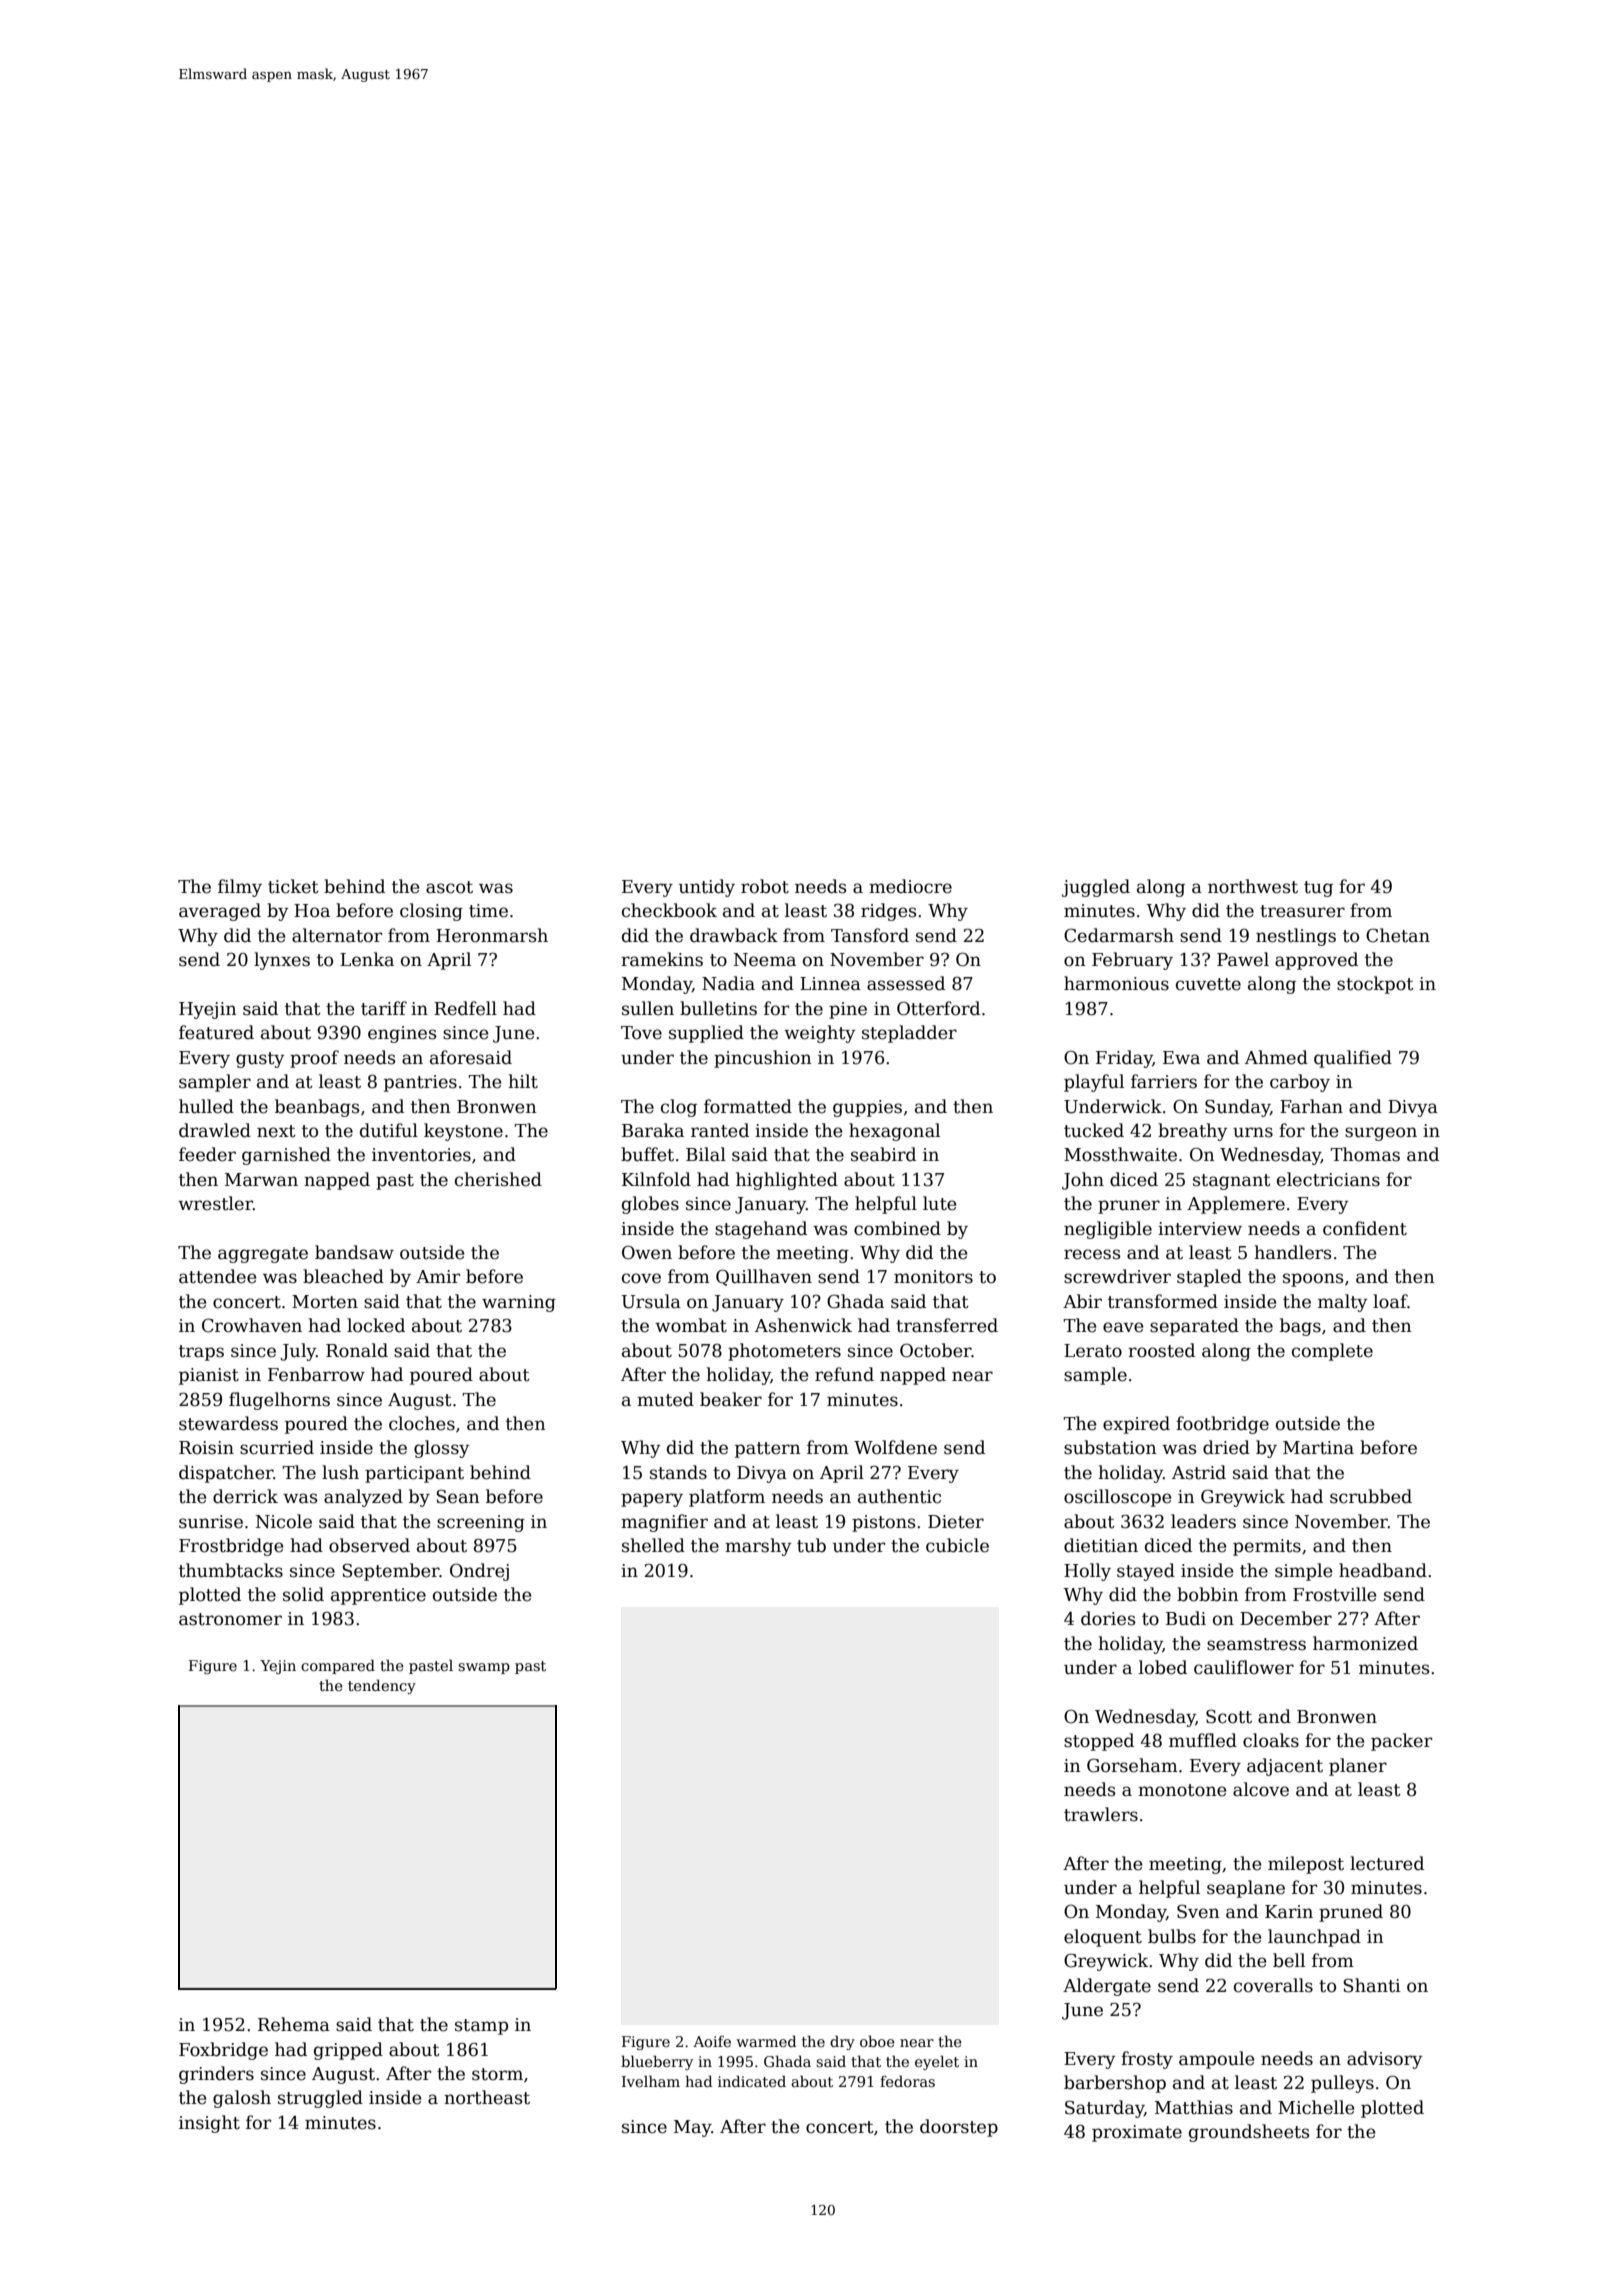 The height and width of the page is (2292, 1620). Describe the element at coordinates (867, 1108) in the page. I see `guppies` at that location.
